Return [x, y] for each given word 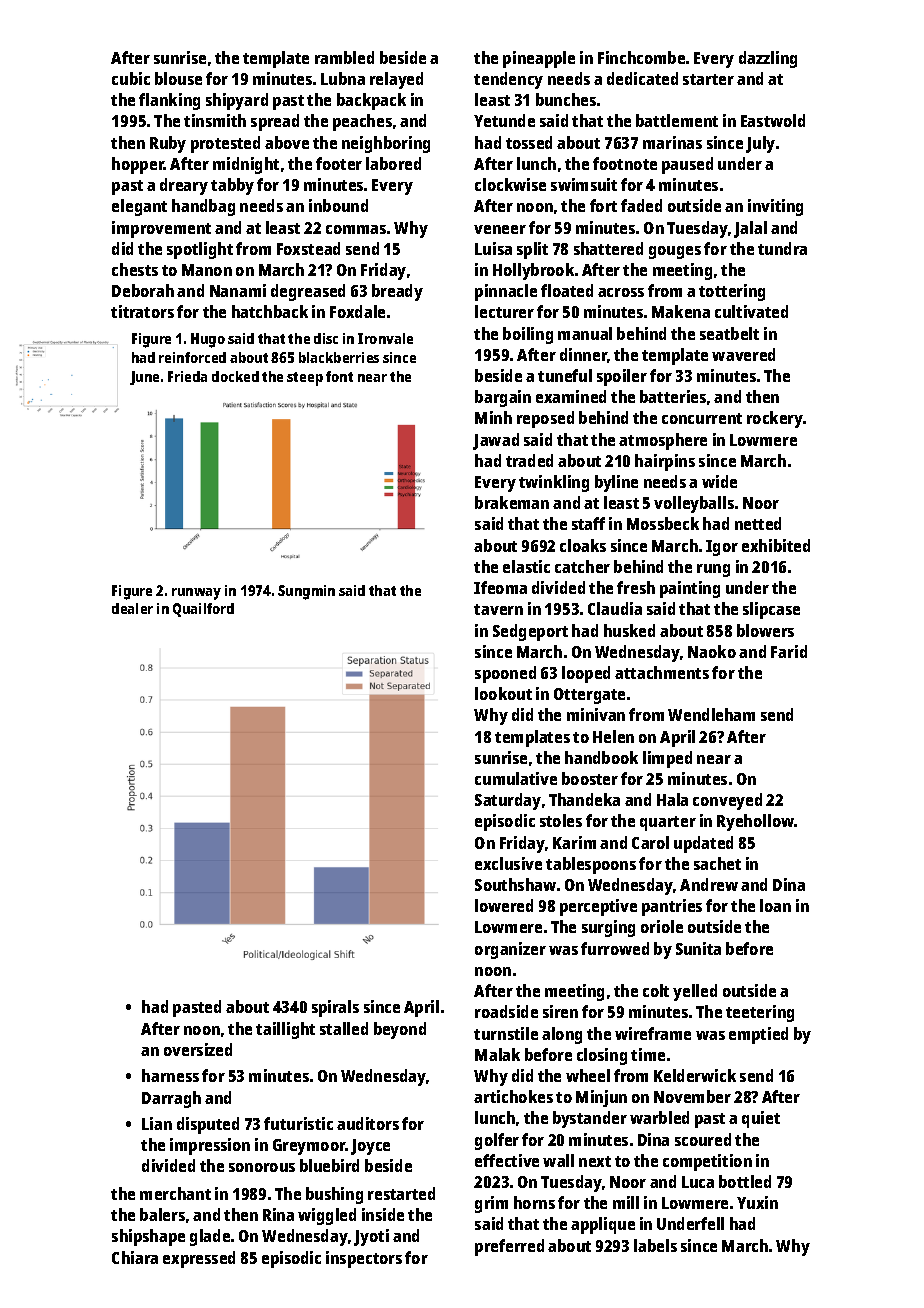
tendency [508, 80]
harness [170, 1075]
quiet [761, 1119]
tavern [498, 609]
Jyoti [371, 1237]
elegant [139, 207]
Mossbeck [663, 523]
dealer [132, 608]
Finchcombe [641, 57]
